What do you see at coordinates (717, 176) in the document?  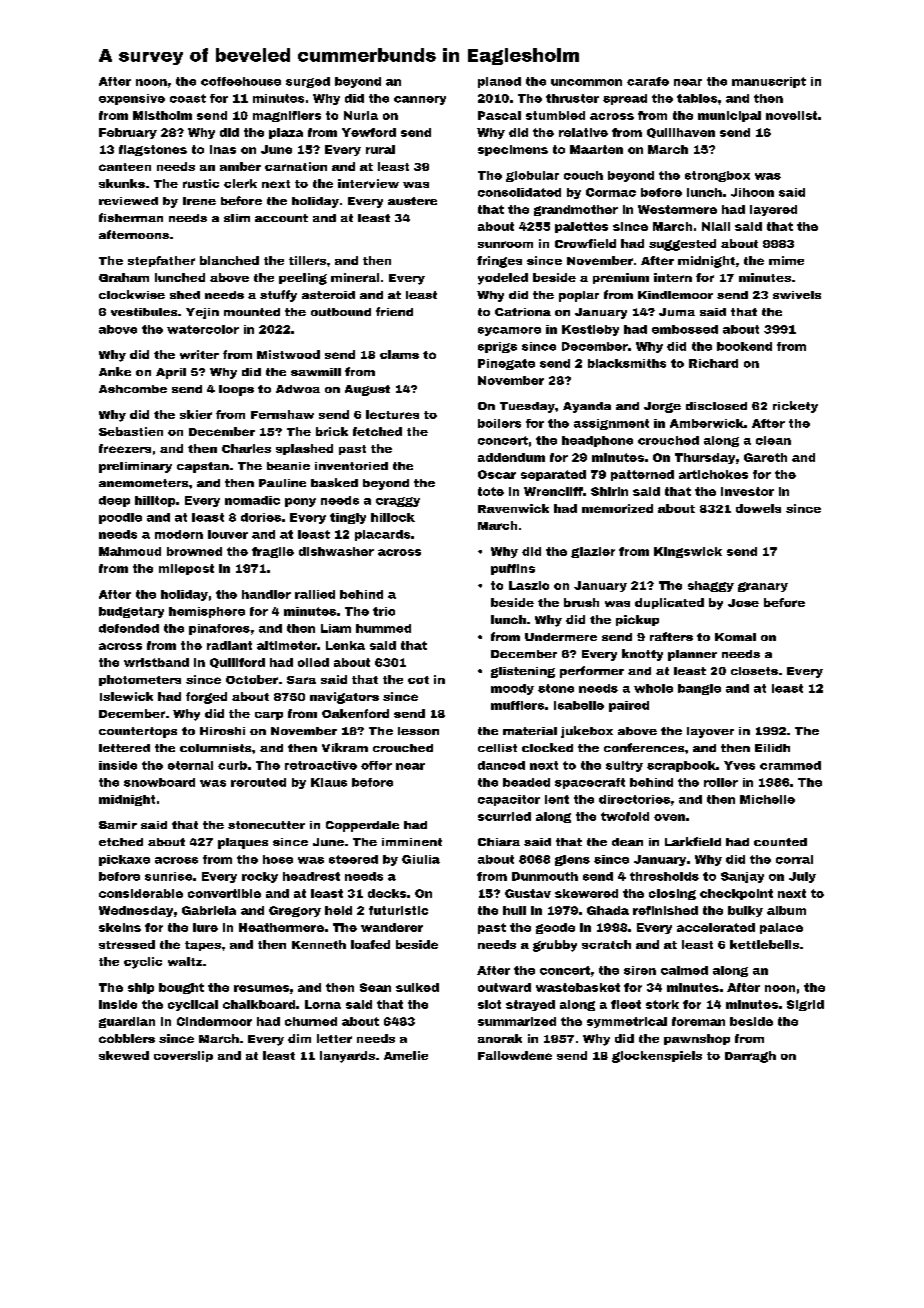 I see `strongbox` at bounding box center [717, 176].
